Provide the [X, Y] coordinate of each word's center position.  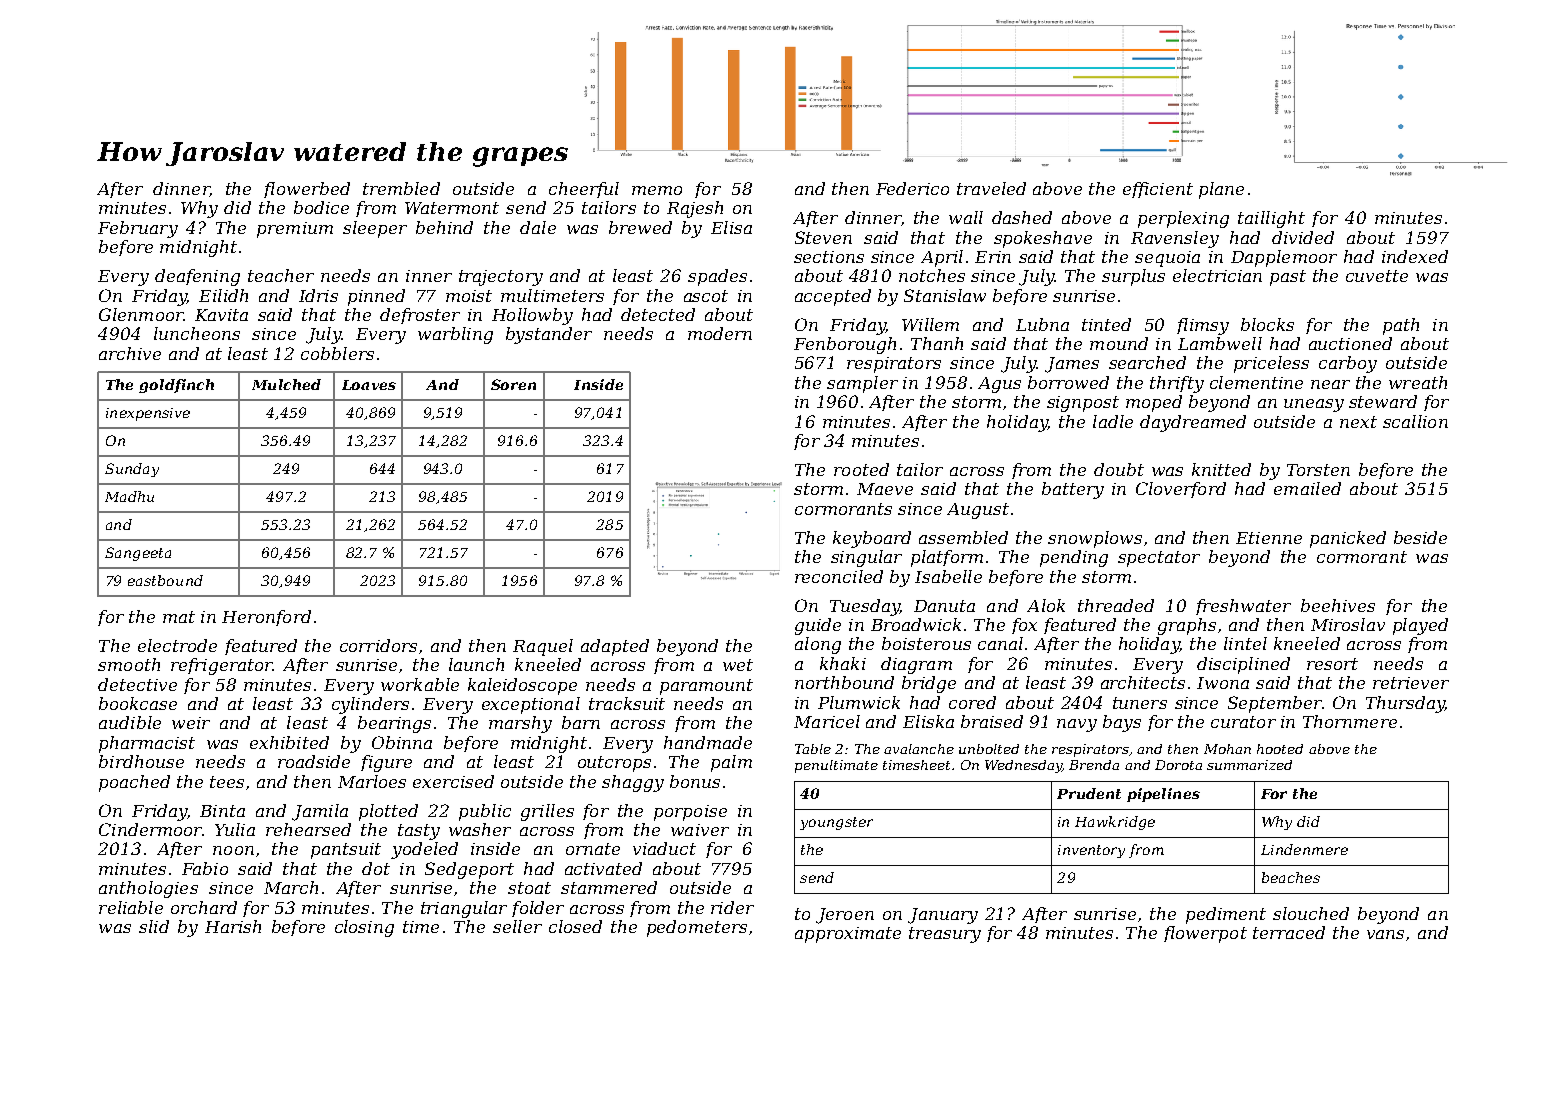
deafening [197, 277]
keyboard [872, 539]
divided [1303, 237]
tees [227, 782]
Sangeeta [138, 554]
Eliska [928, 721]
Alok [1046, 605]
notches [932, 275]
